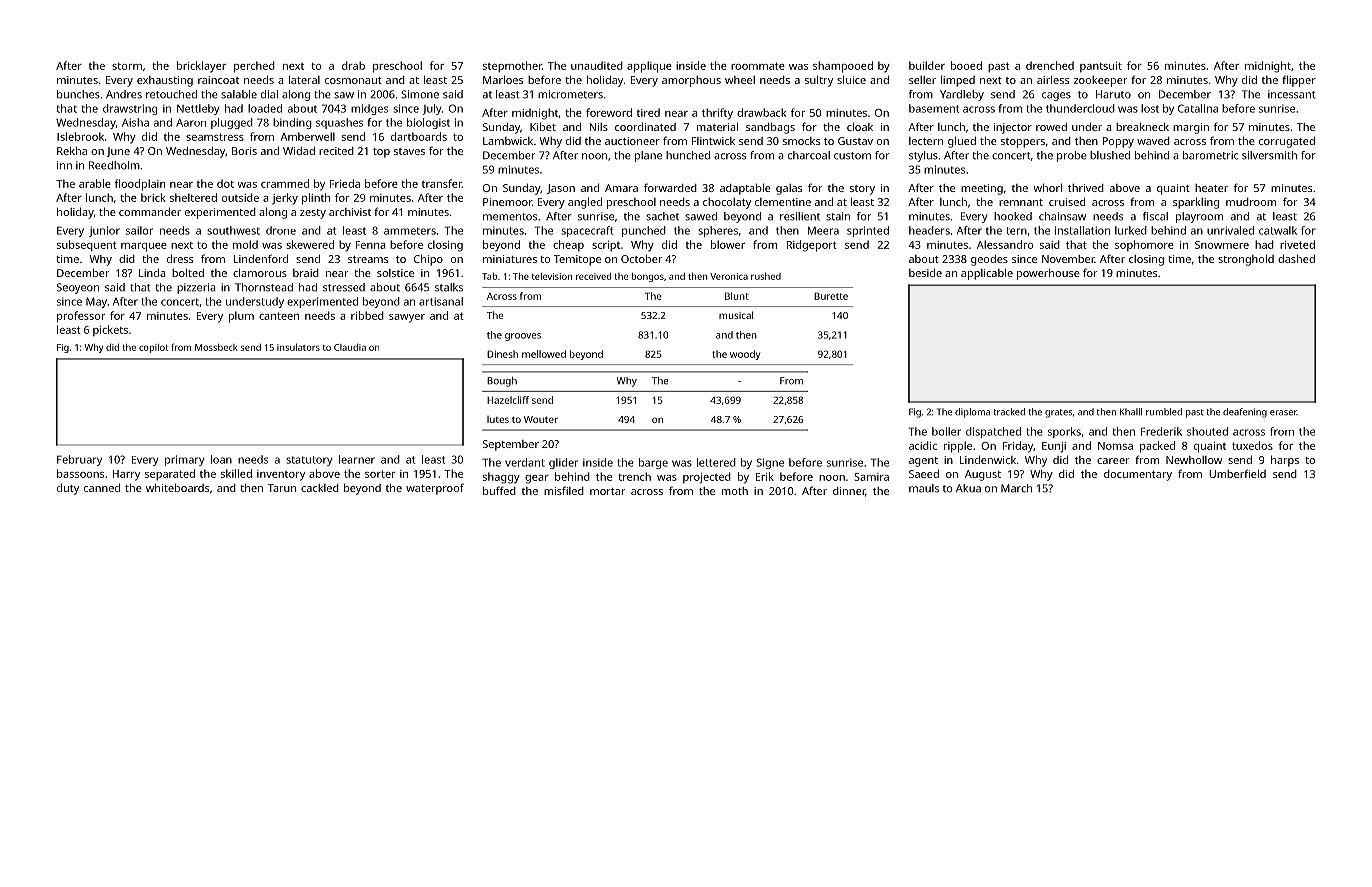  What do you see at coordinates (648, 156) in the screenshot?
I see `plane` at bounding box center [648, 156].
